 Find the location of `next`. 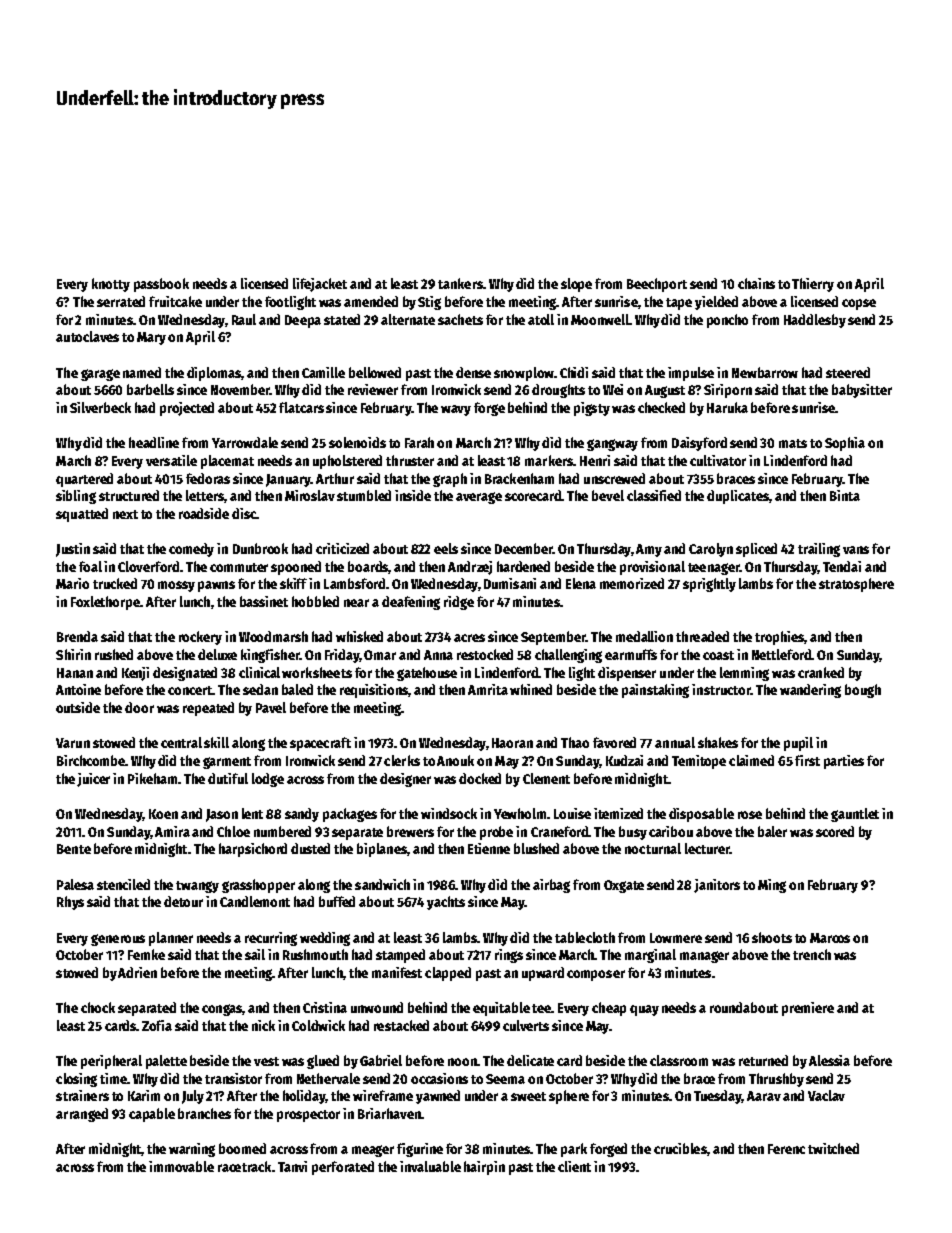

next is located at coordinates (125, 514).
